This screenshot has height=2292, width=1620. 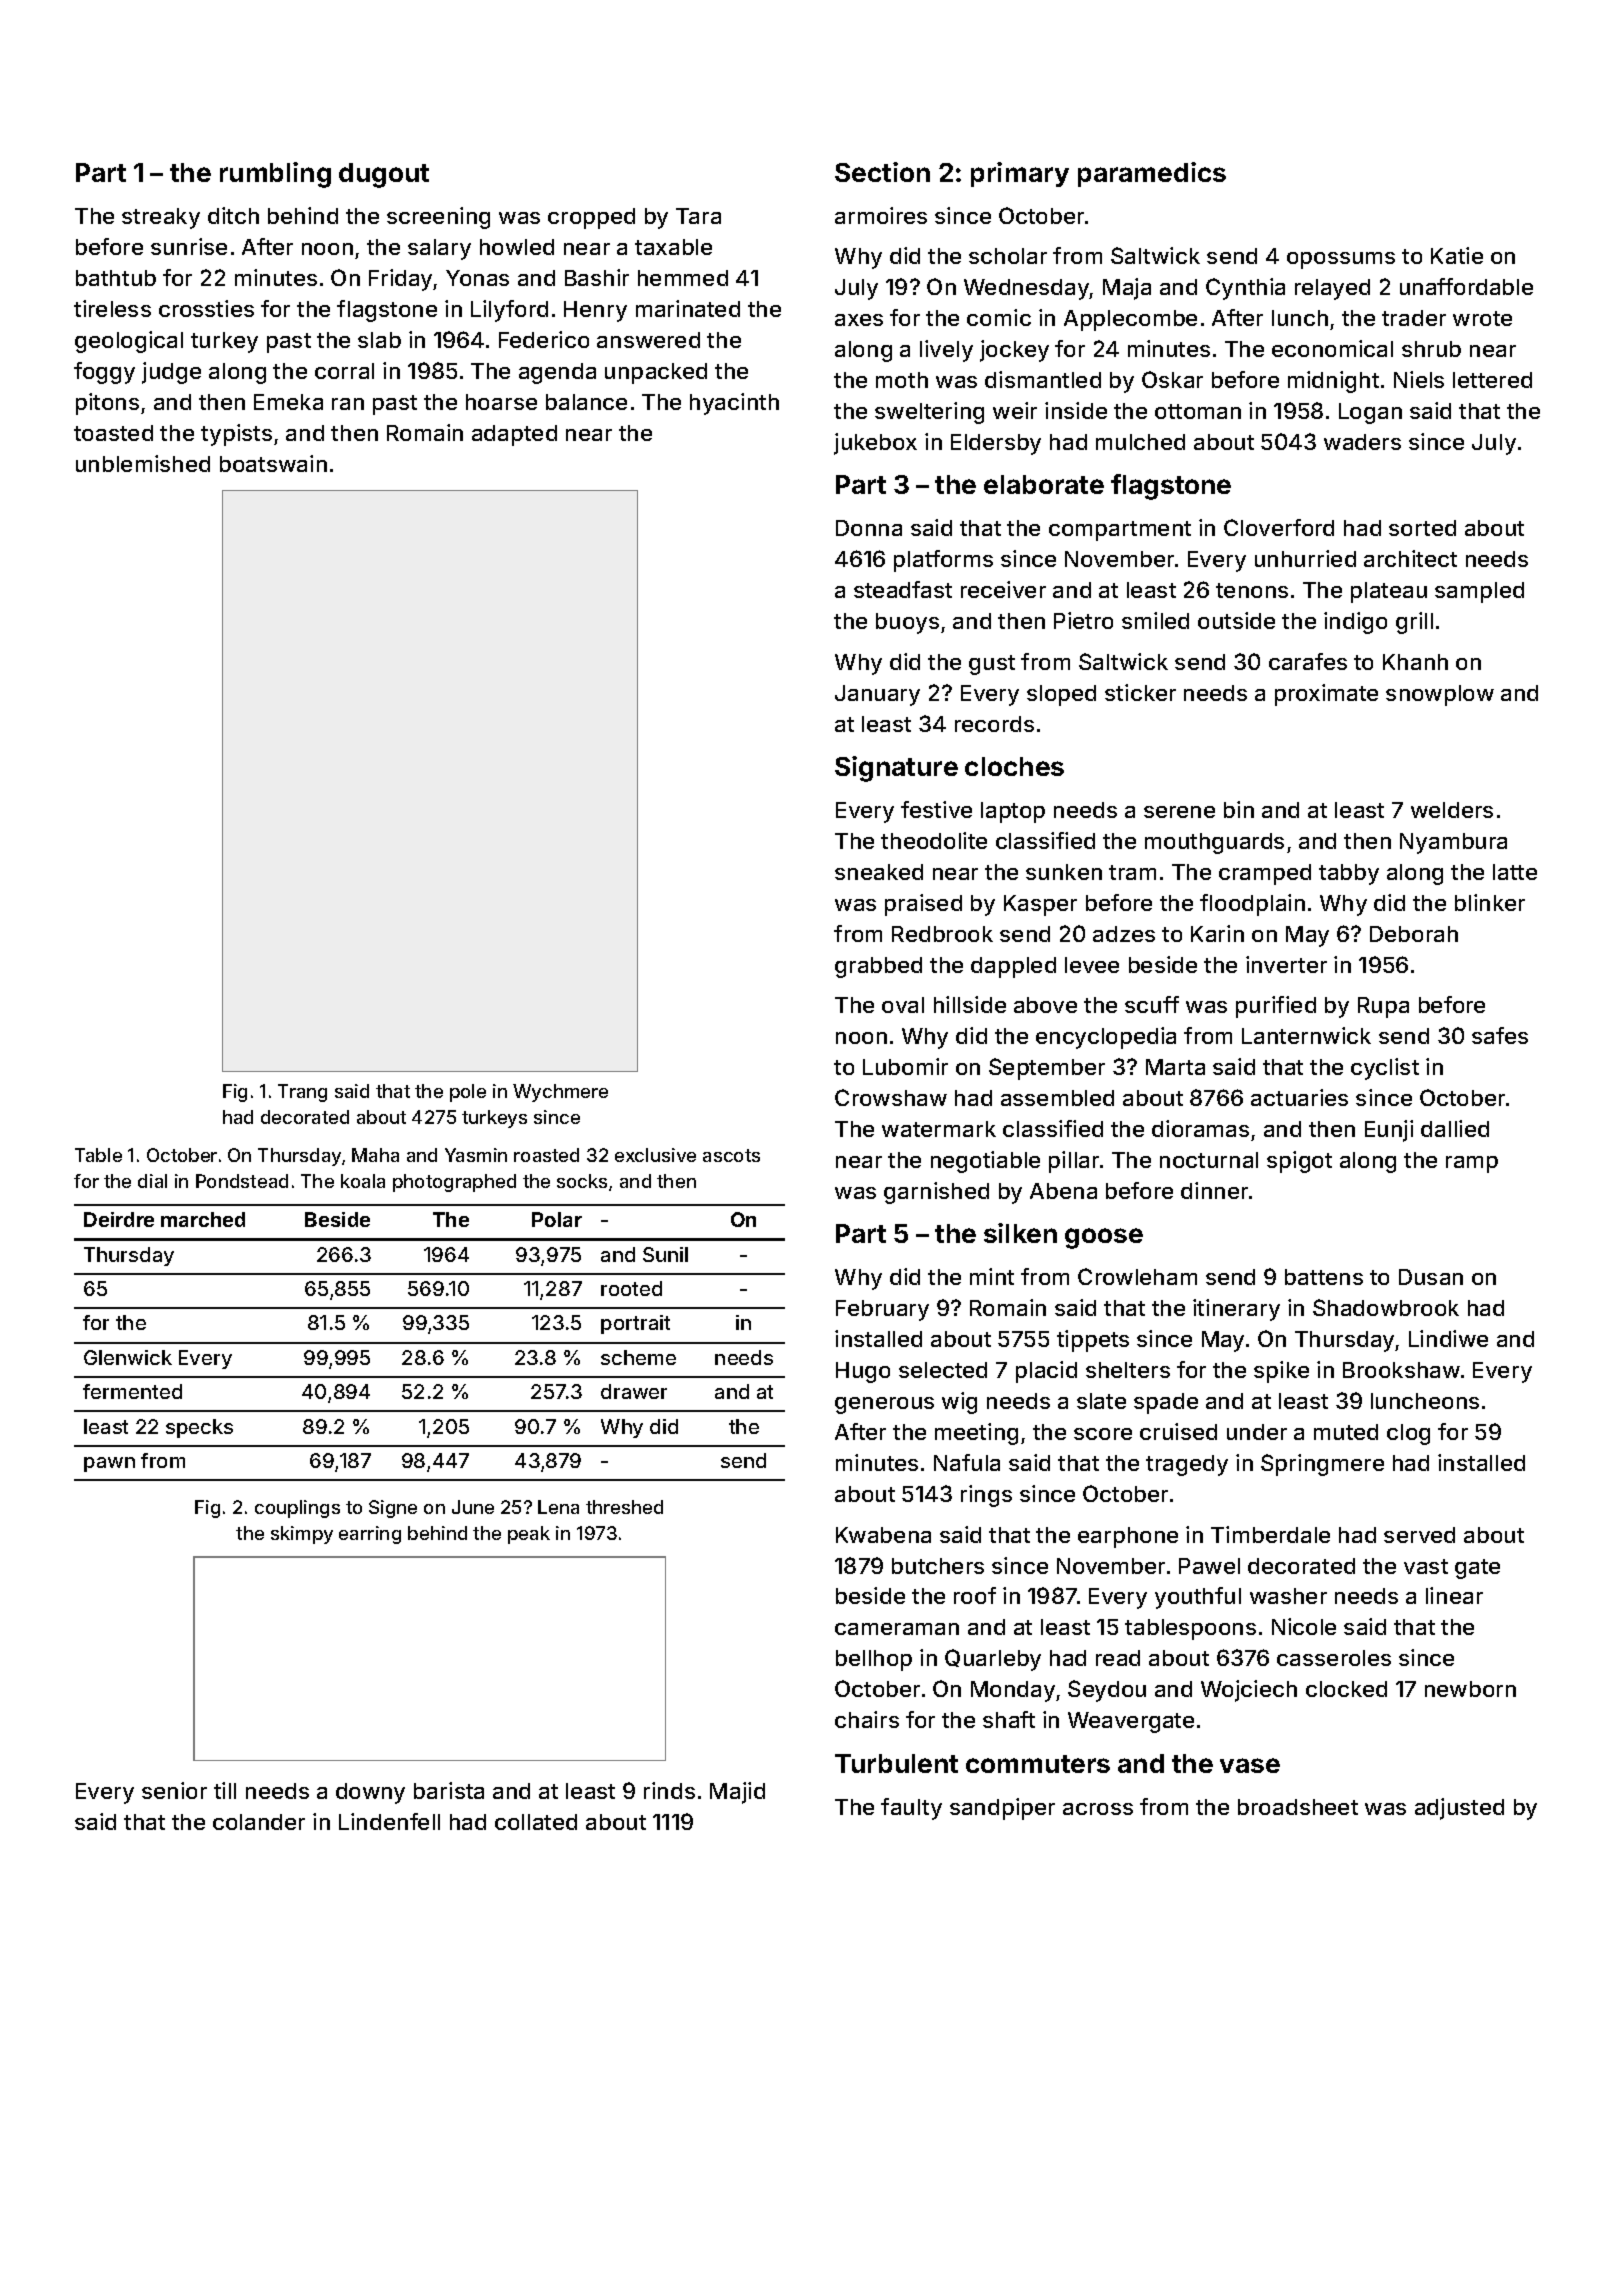 What do you see at coordinates (275, 175) in the screenshot?
I see `rumbling` at bounding box center [275, 175].
